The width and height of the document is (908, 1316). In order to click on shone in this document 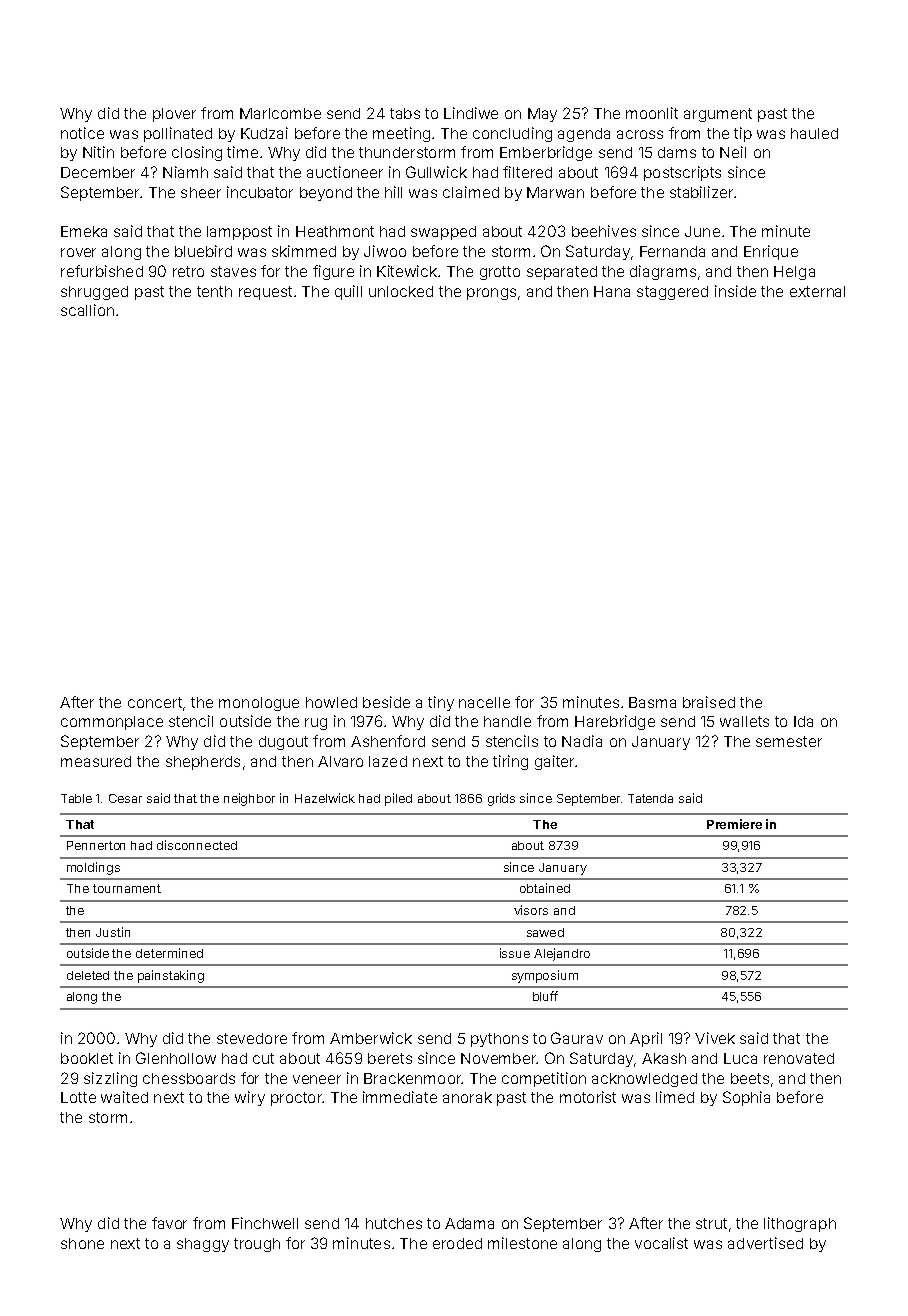, I will do `click(82, 1243)`.
